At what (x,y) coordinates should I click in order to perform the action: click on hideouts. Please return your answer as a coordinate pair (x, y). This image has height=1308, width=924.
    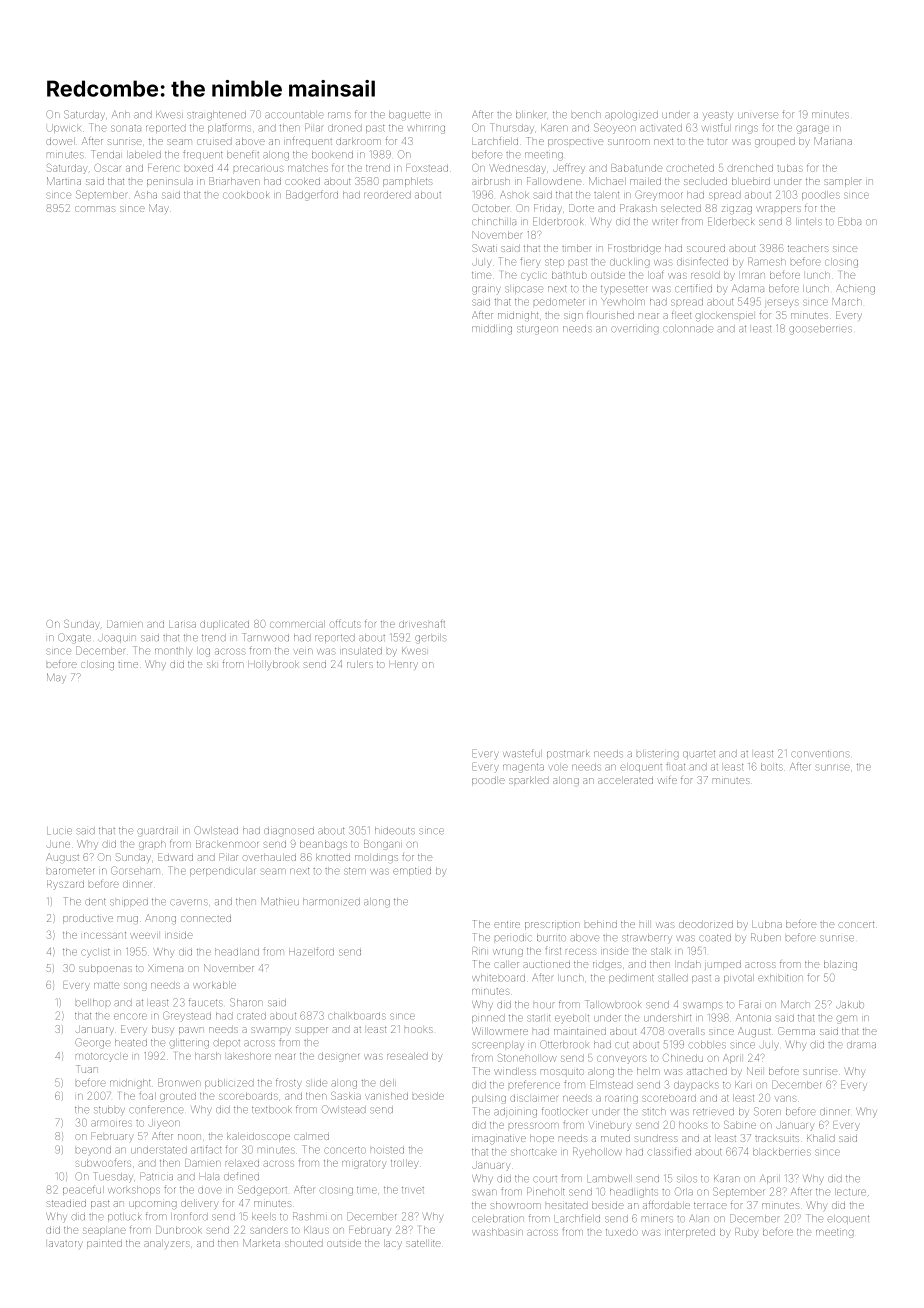
    Looking at the image, I should click on (395, 830).
